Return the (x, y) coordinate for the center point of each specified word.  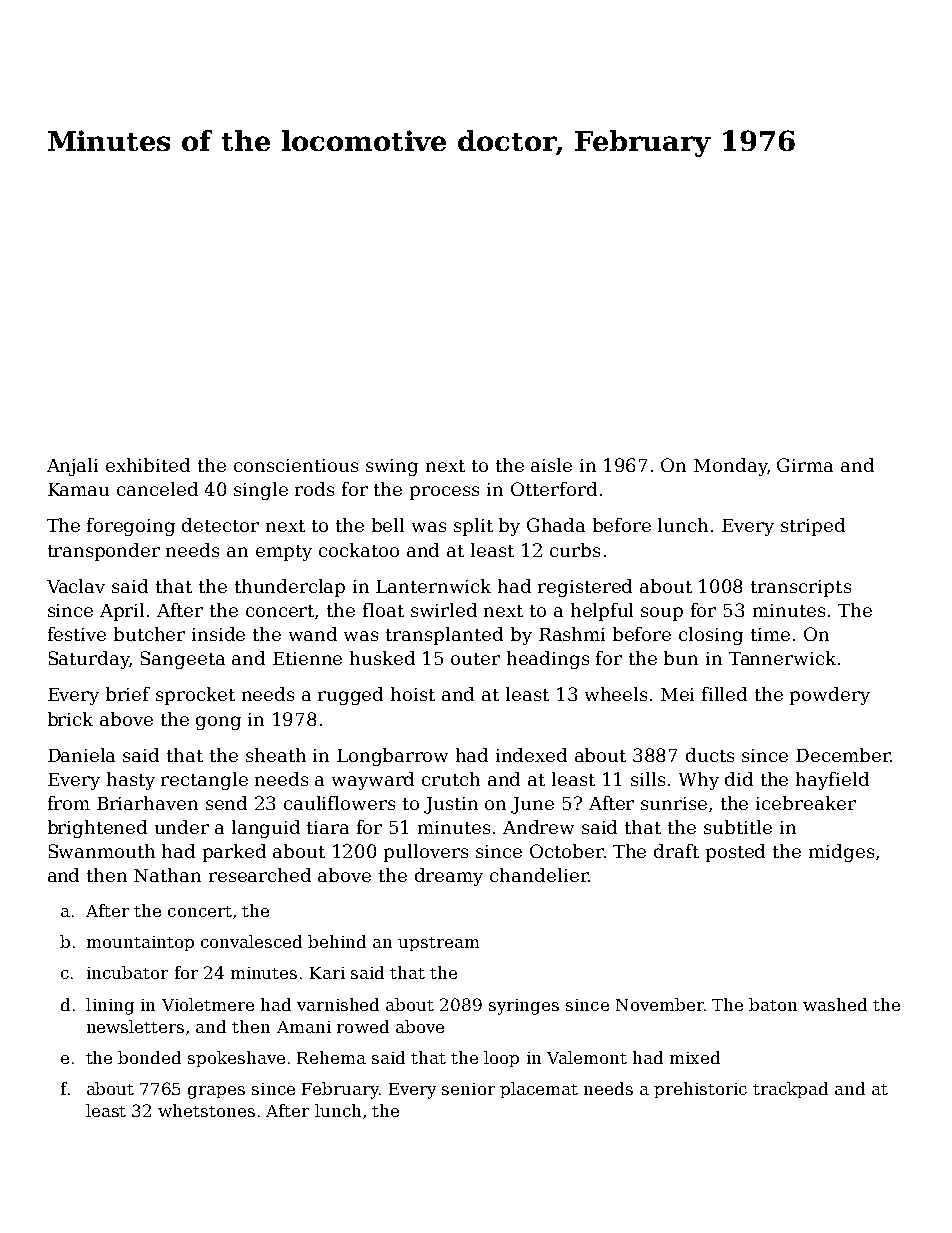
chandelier (539, 875)
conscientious (296, 465)
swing (392, 467)
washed (835, 1004)
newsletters (135, 1026)
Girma (805, 465)
